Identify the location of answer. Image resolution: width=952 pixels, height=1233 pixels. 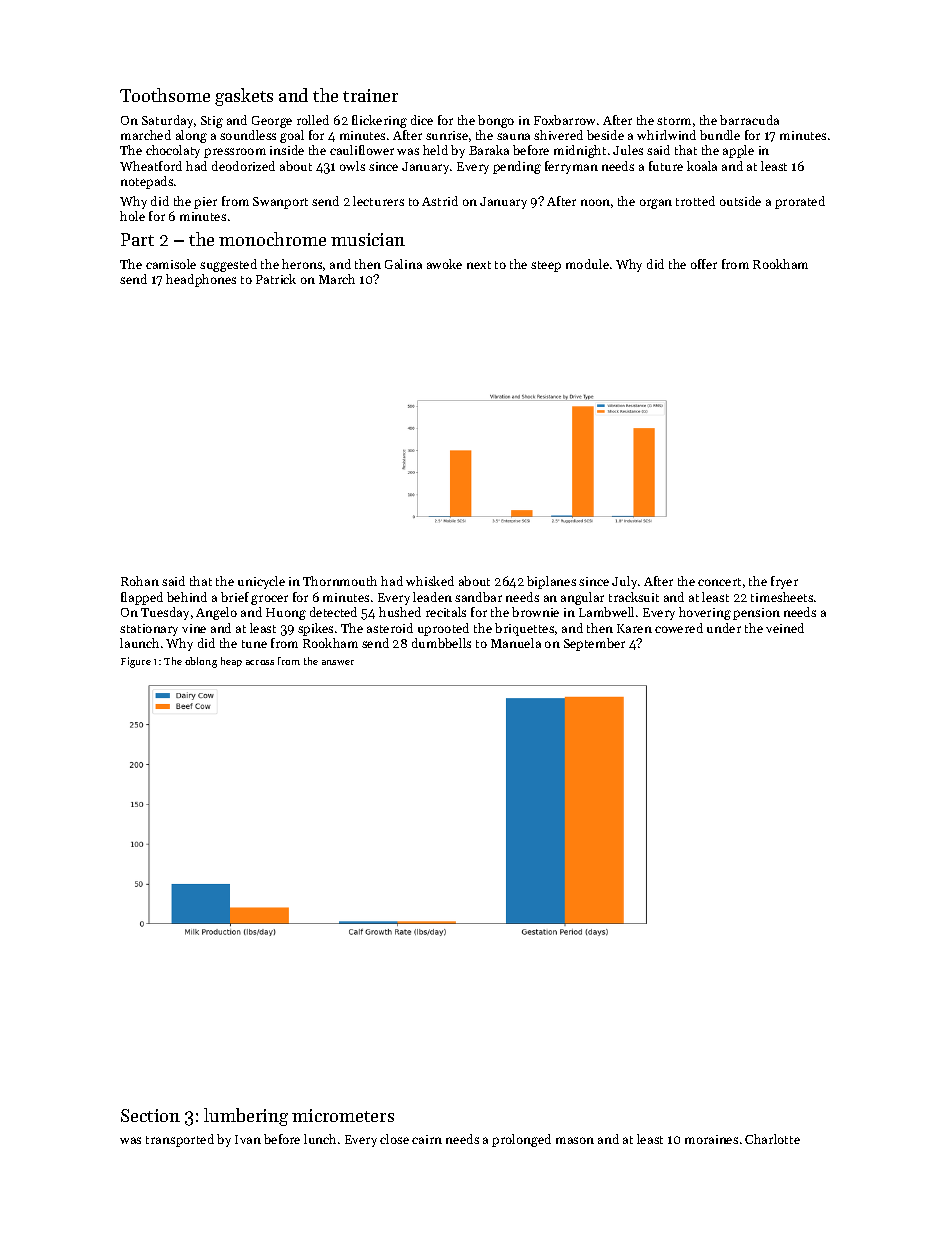
(338, 662).
